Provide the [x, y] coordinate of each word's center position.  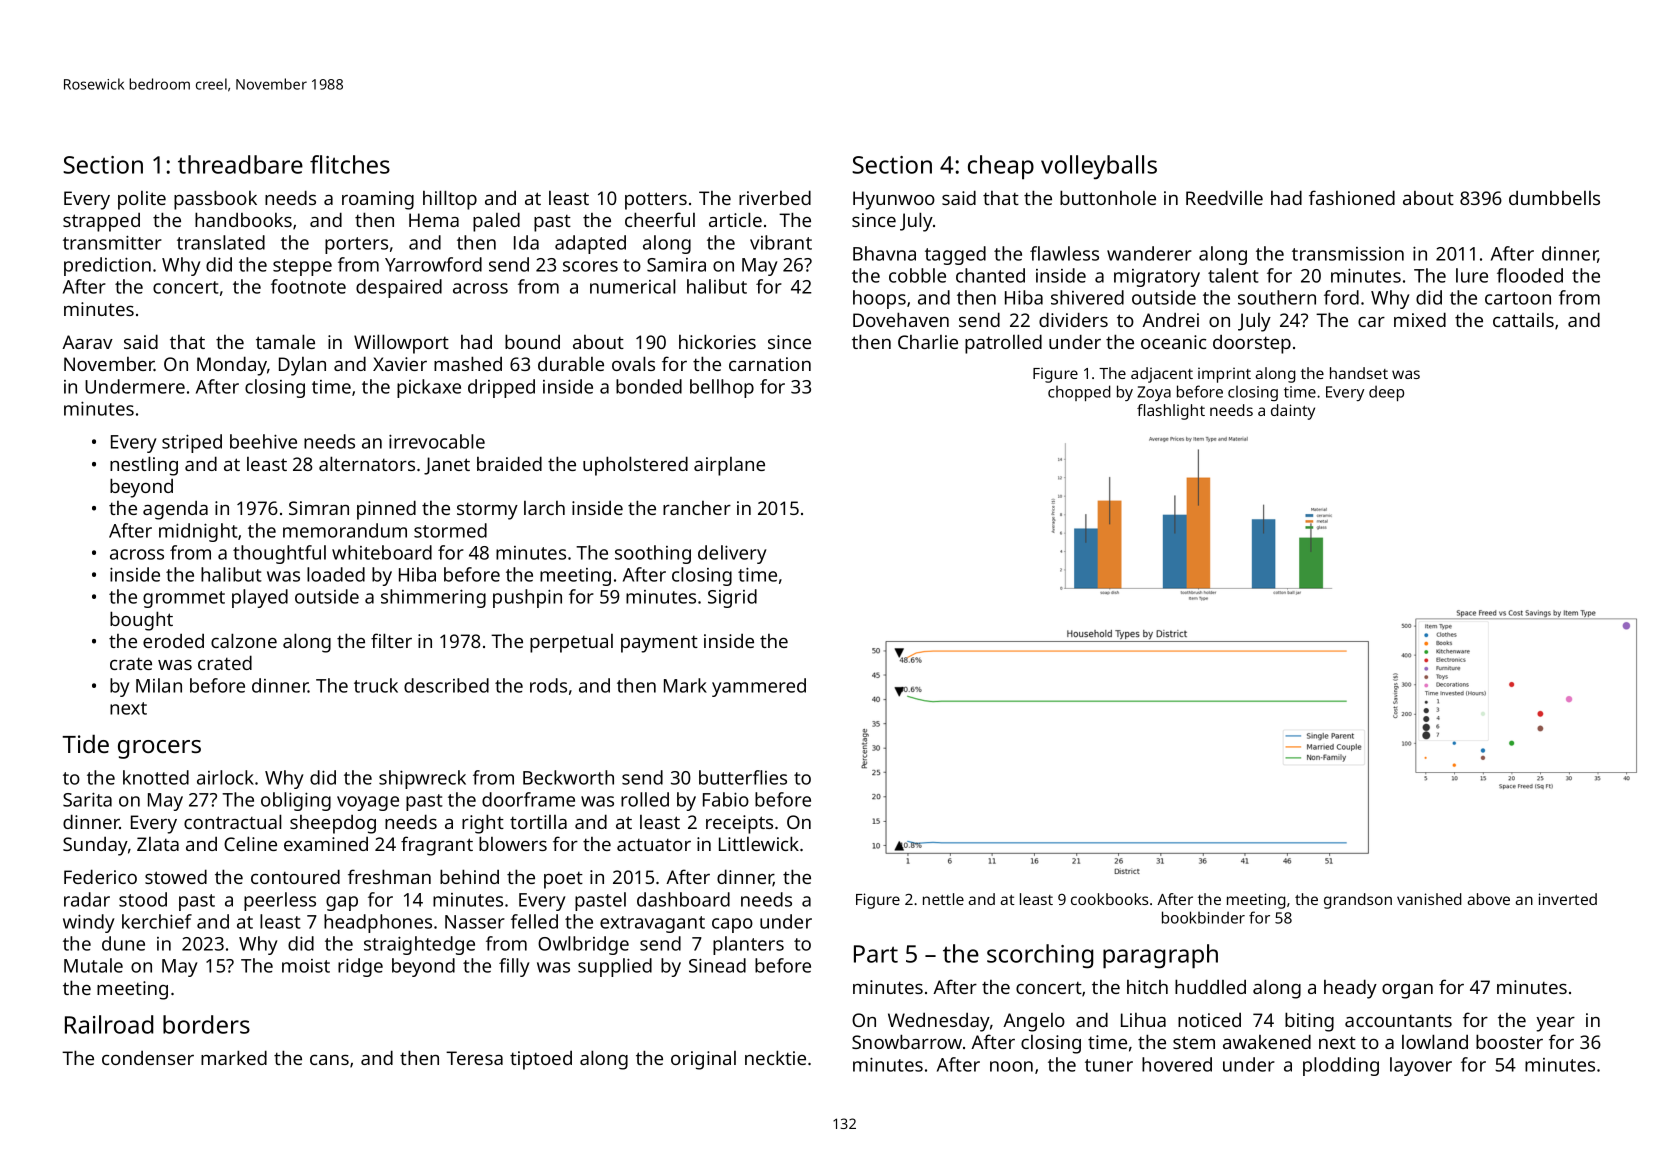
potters [656, 201]
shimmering [433, 598]
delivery [732, 554]
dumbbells [1554, 198]
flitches [350, 164]
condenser [148, 1058]
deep [1386, 393]
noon [1011, 1066]
